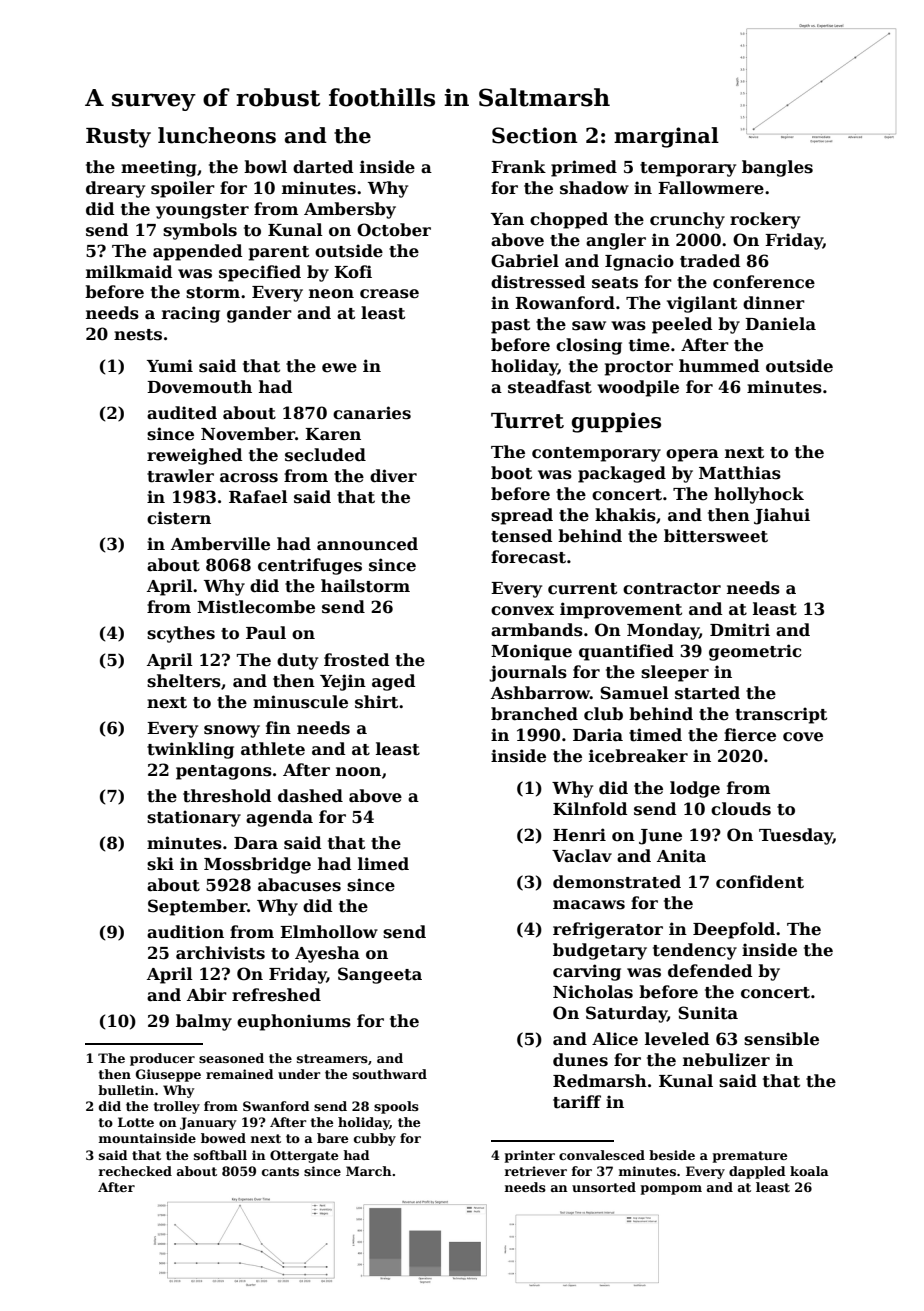 This image has width=924, height=1311. Describe the element at coordinates (682, 325) in the image. I see `peeled` at that location.
